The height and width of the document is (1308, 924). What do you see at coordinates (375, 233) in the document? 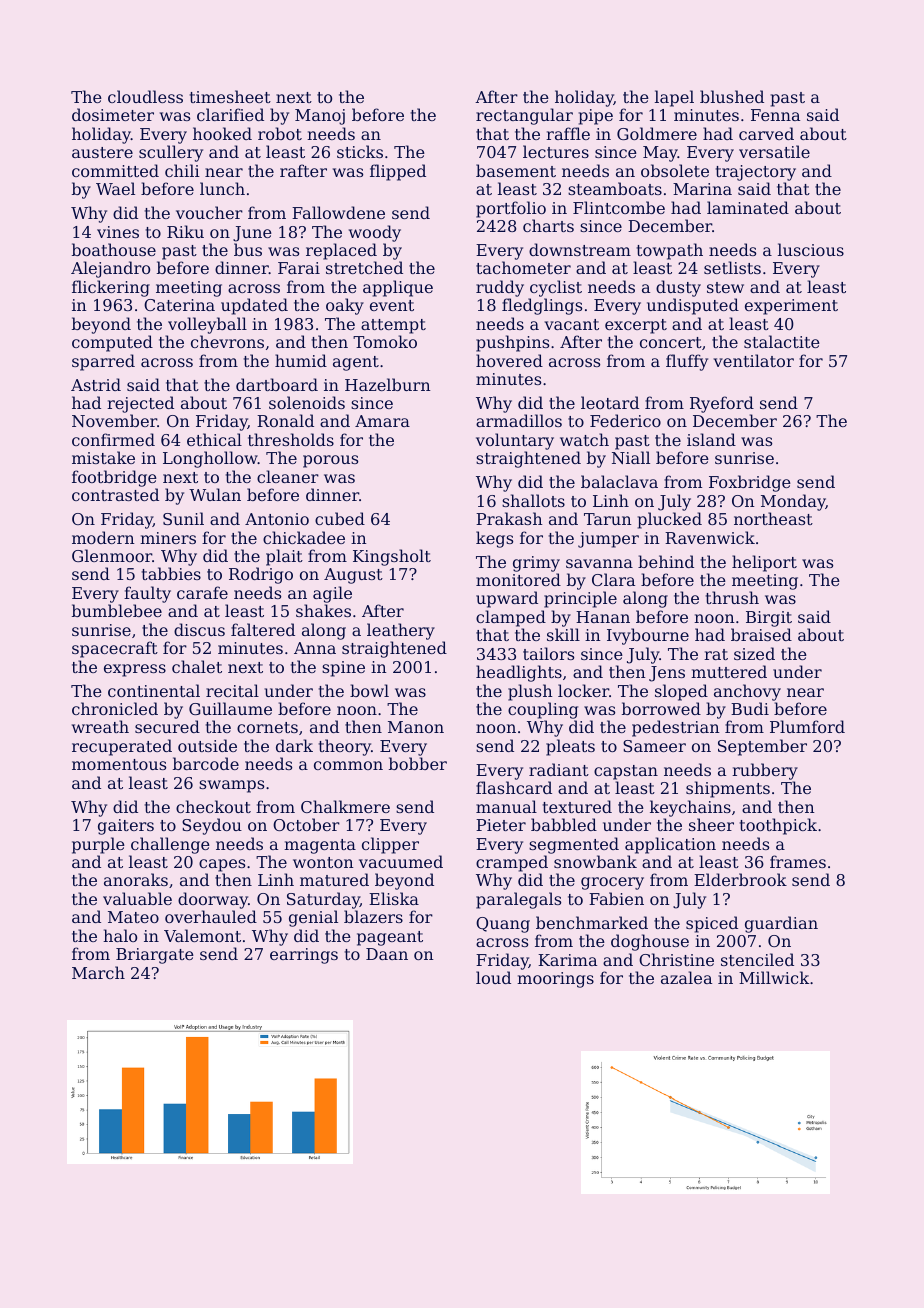
I see `woody` at bounding box center [375, 233].
